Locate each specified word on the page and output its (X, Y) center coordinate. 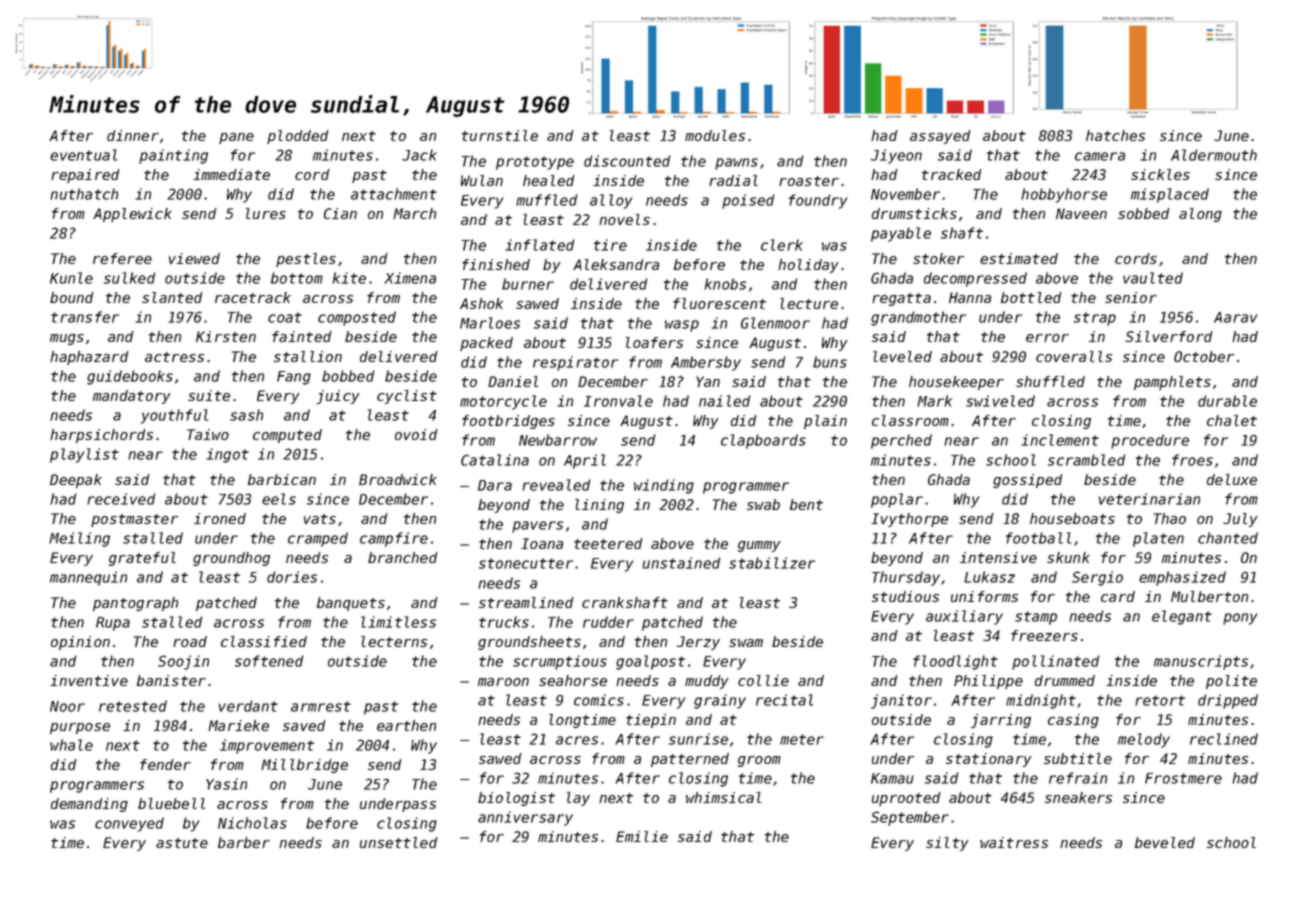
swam (746, 643)
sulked (129, 278)
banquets (351, 604)
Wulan (482, 180)
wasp (682, 326)
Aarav (1235, 317)
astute (182, 843)
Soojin (183, 662)
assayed (940, 137)
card (1118, 596)
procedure (1150, 441)
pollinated (1055, 662)
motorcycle (503, 402)
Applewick (132, 215)
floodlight (955, 662)
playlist (84, 455)
